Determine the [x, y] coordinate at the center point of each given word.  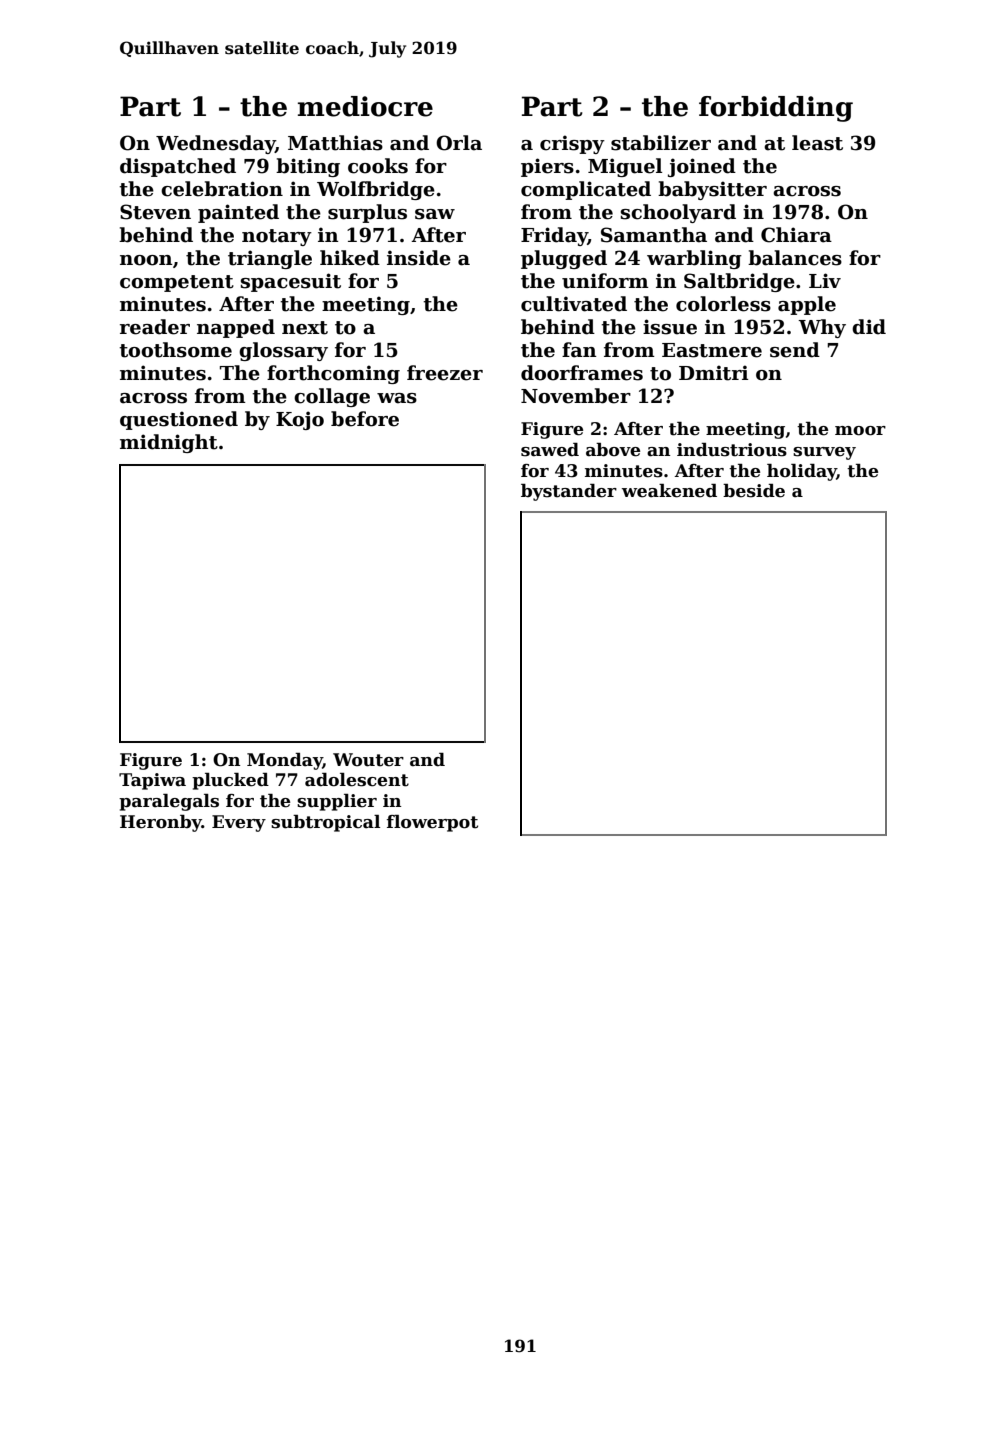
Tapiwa [152, 781]
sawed [550, 450]
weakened [669, 491]
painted [238, 213]
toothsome [175, 350]
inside [419, 258]
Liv [825, 280]
